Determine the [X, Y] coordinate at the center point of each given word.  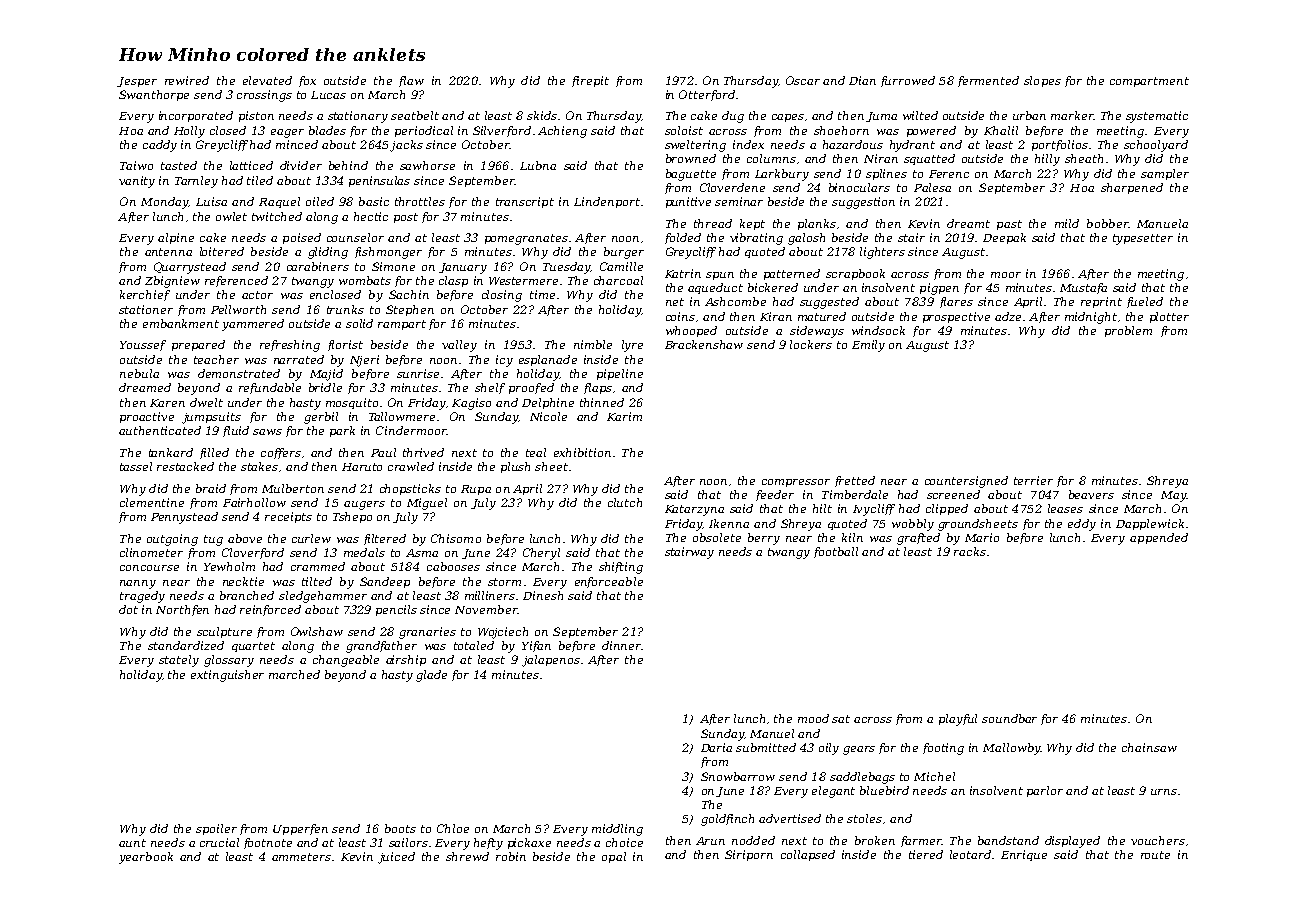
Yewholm [229, 566]
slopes [1042, 81]
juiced [396, 858]
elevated [267, 80]
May [1173, 496]
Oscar [803, 80]
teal [536, 452]
